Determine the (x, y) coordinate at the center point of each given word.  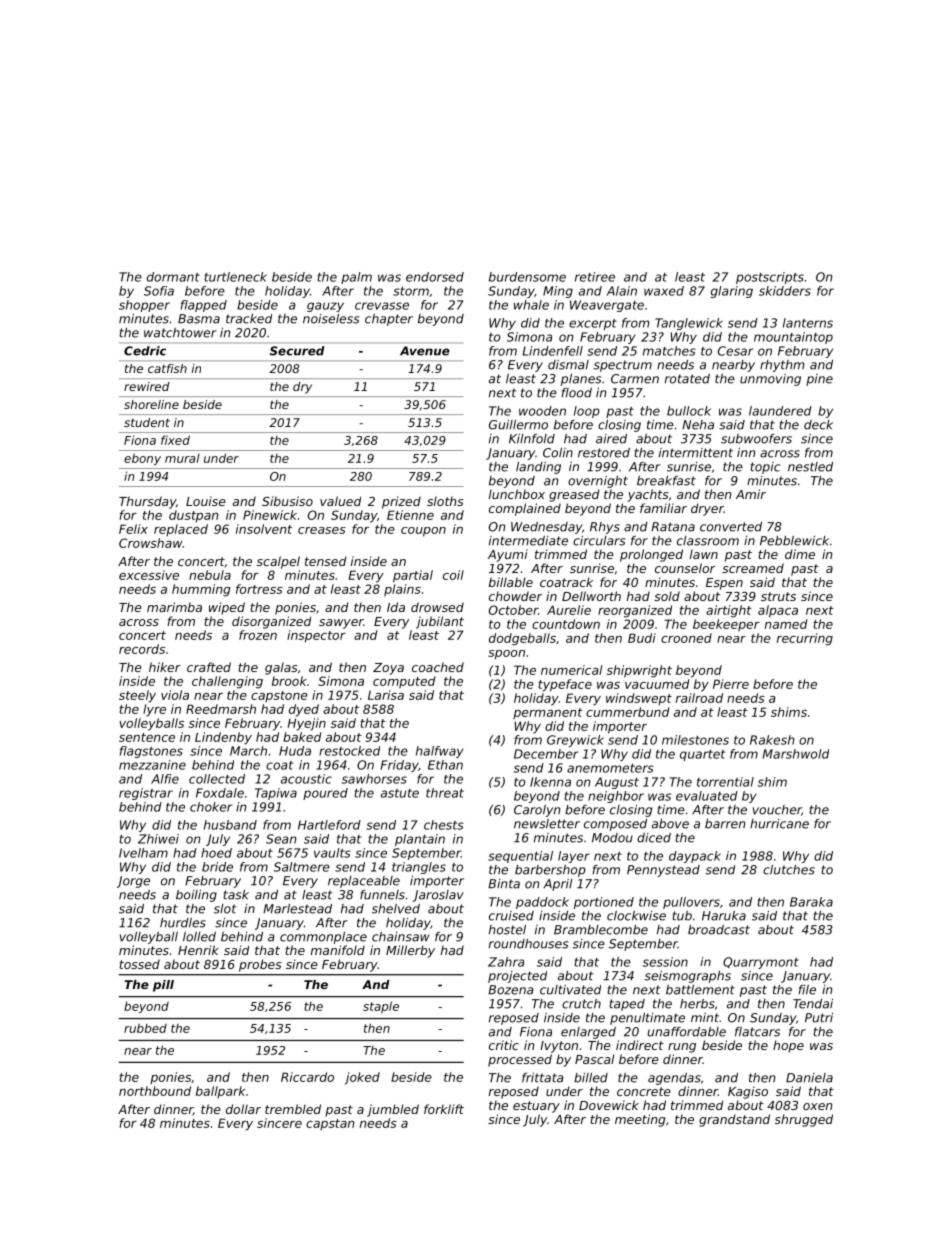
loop (587, 412)
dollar (243, 1109)
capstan (330, 1124)
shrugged (804, 1120)
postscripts (770, 278)
